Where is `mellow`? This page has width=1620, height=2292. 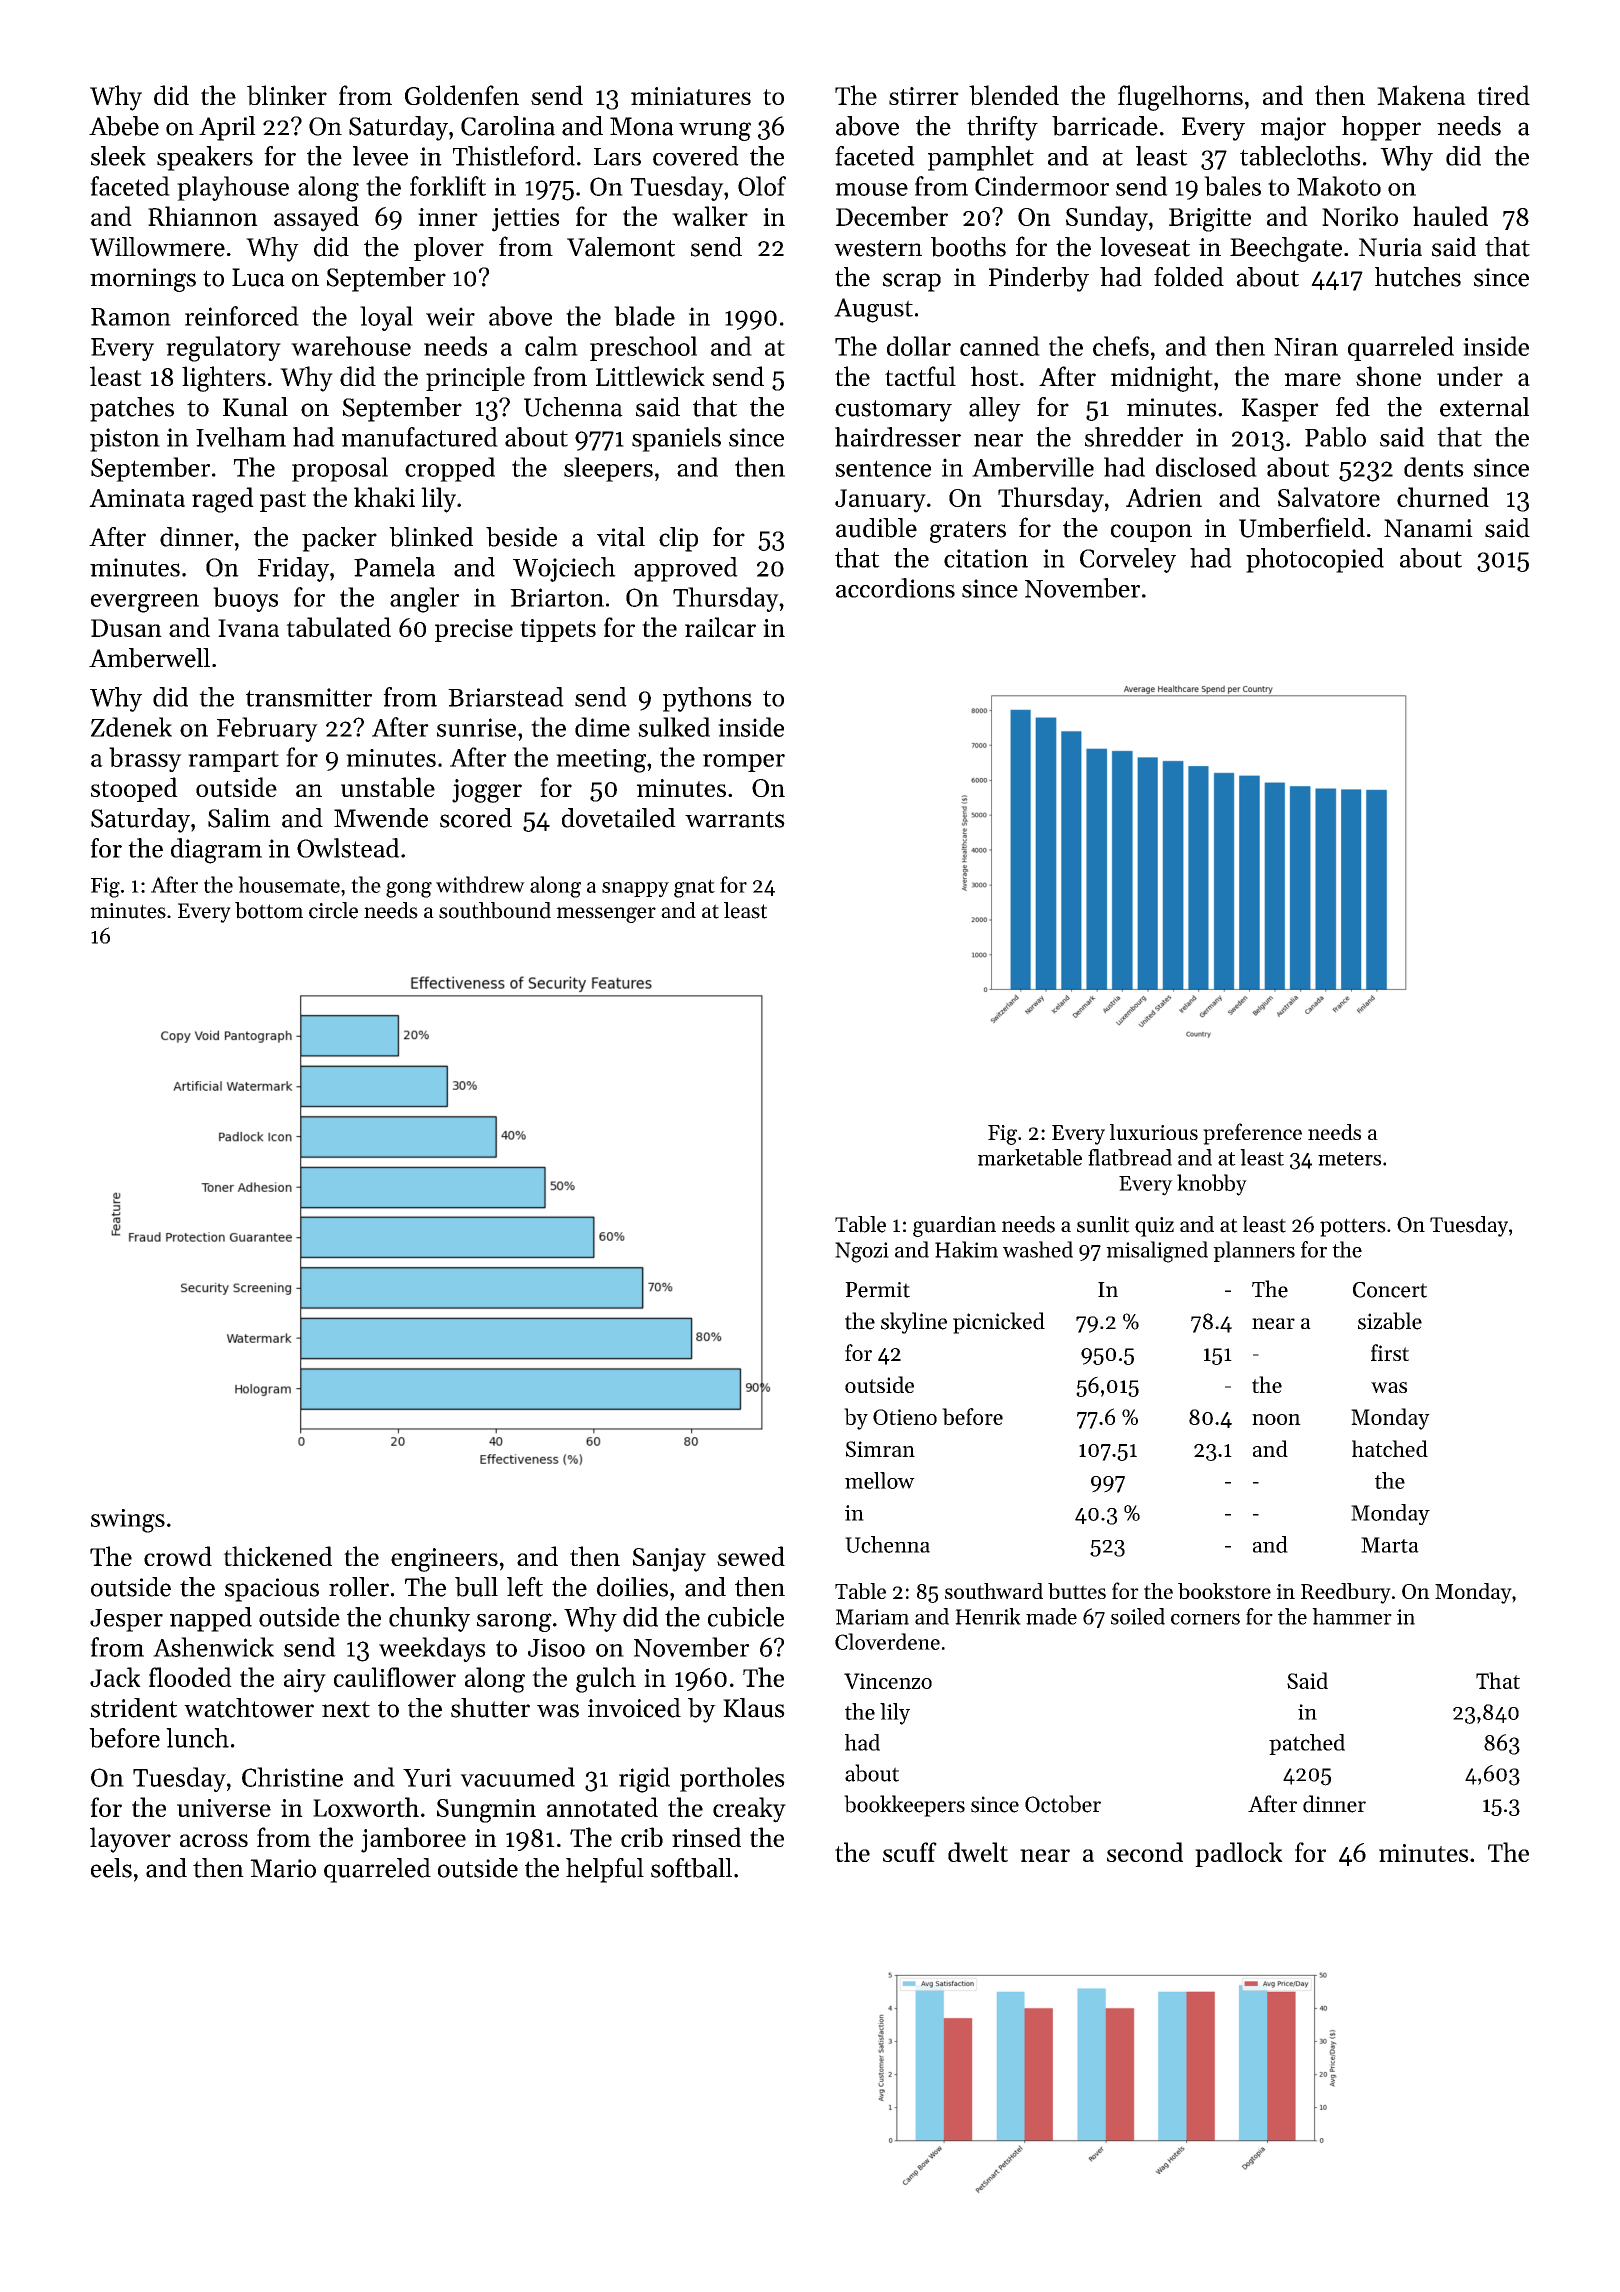
mellow is located at coordinates (880, 1480).
